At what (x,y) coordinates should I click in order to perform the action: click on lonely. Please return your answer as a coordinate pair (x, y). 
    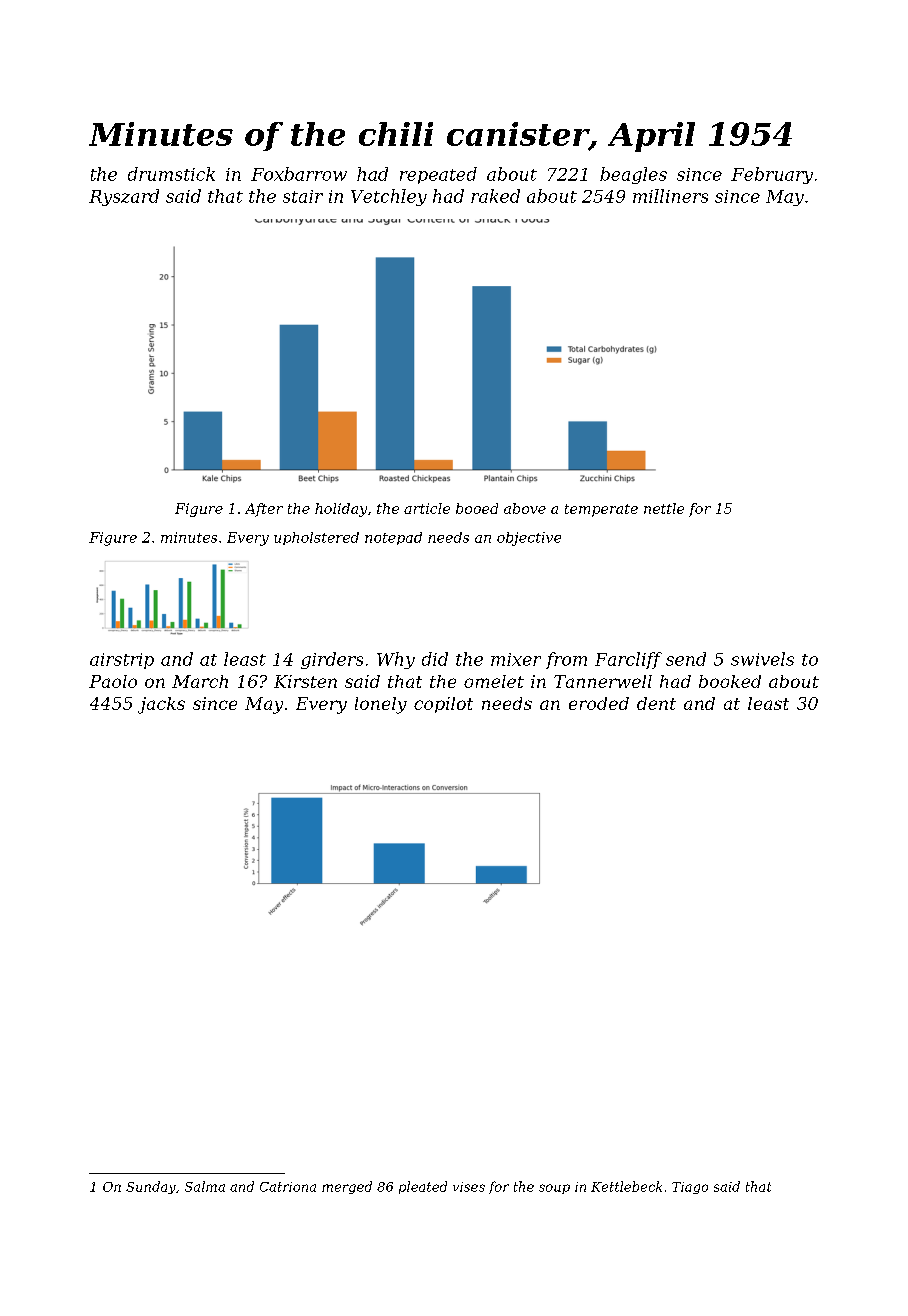
    Looking at the image, I should click on (381, 705).
